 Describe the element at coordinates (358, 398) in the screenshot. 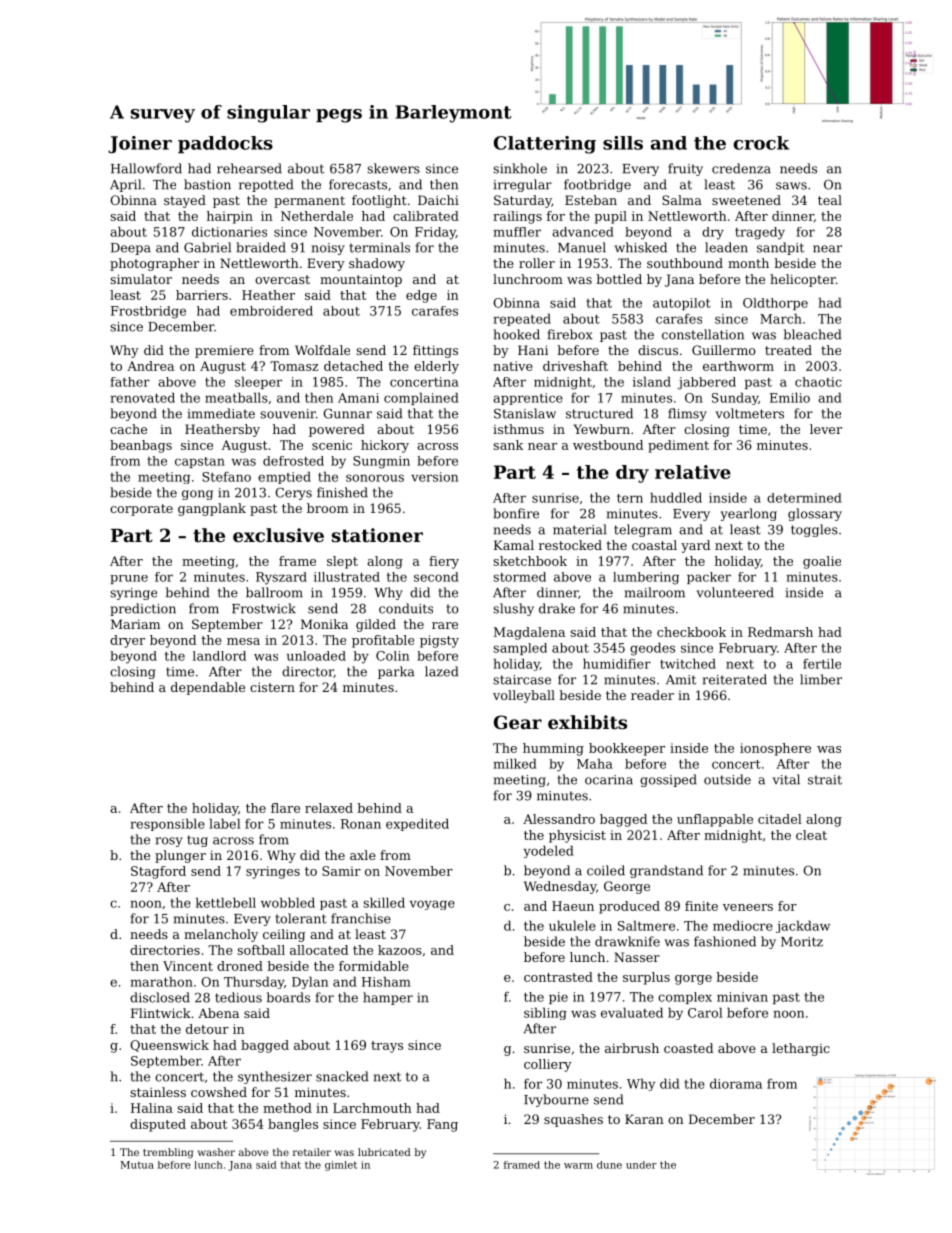

I see `Amani` at that location.
